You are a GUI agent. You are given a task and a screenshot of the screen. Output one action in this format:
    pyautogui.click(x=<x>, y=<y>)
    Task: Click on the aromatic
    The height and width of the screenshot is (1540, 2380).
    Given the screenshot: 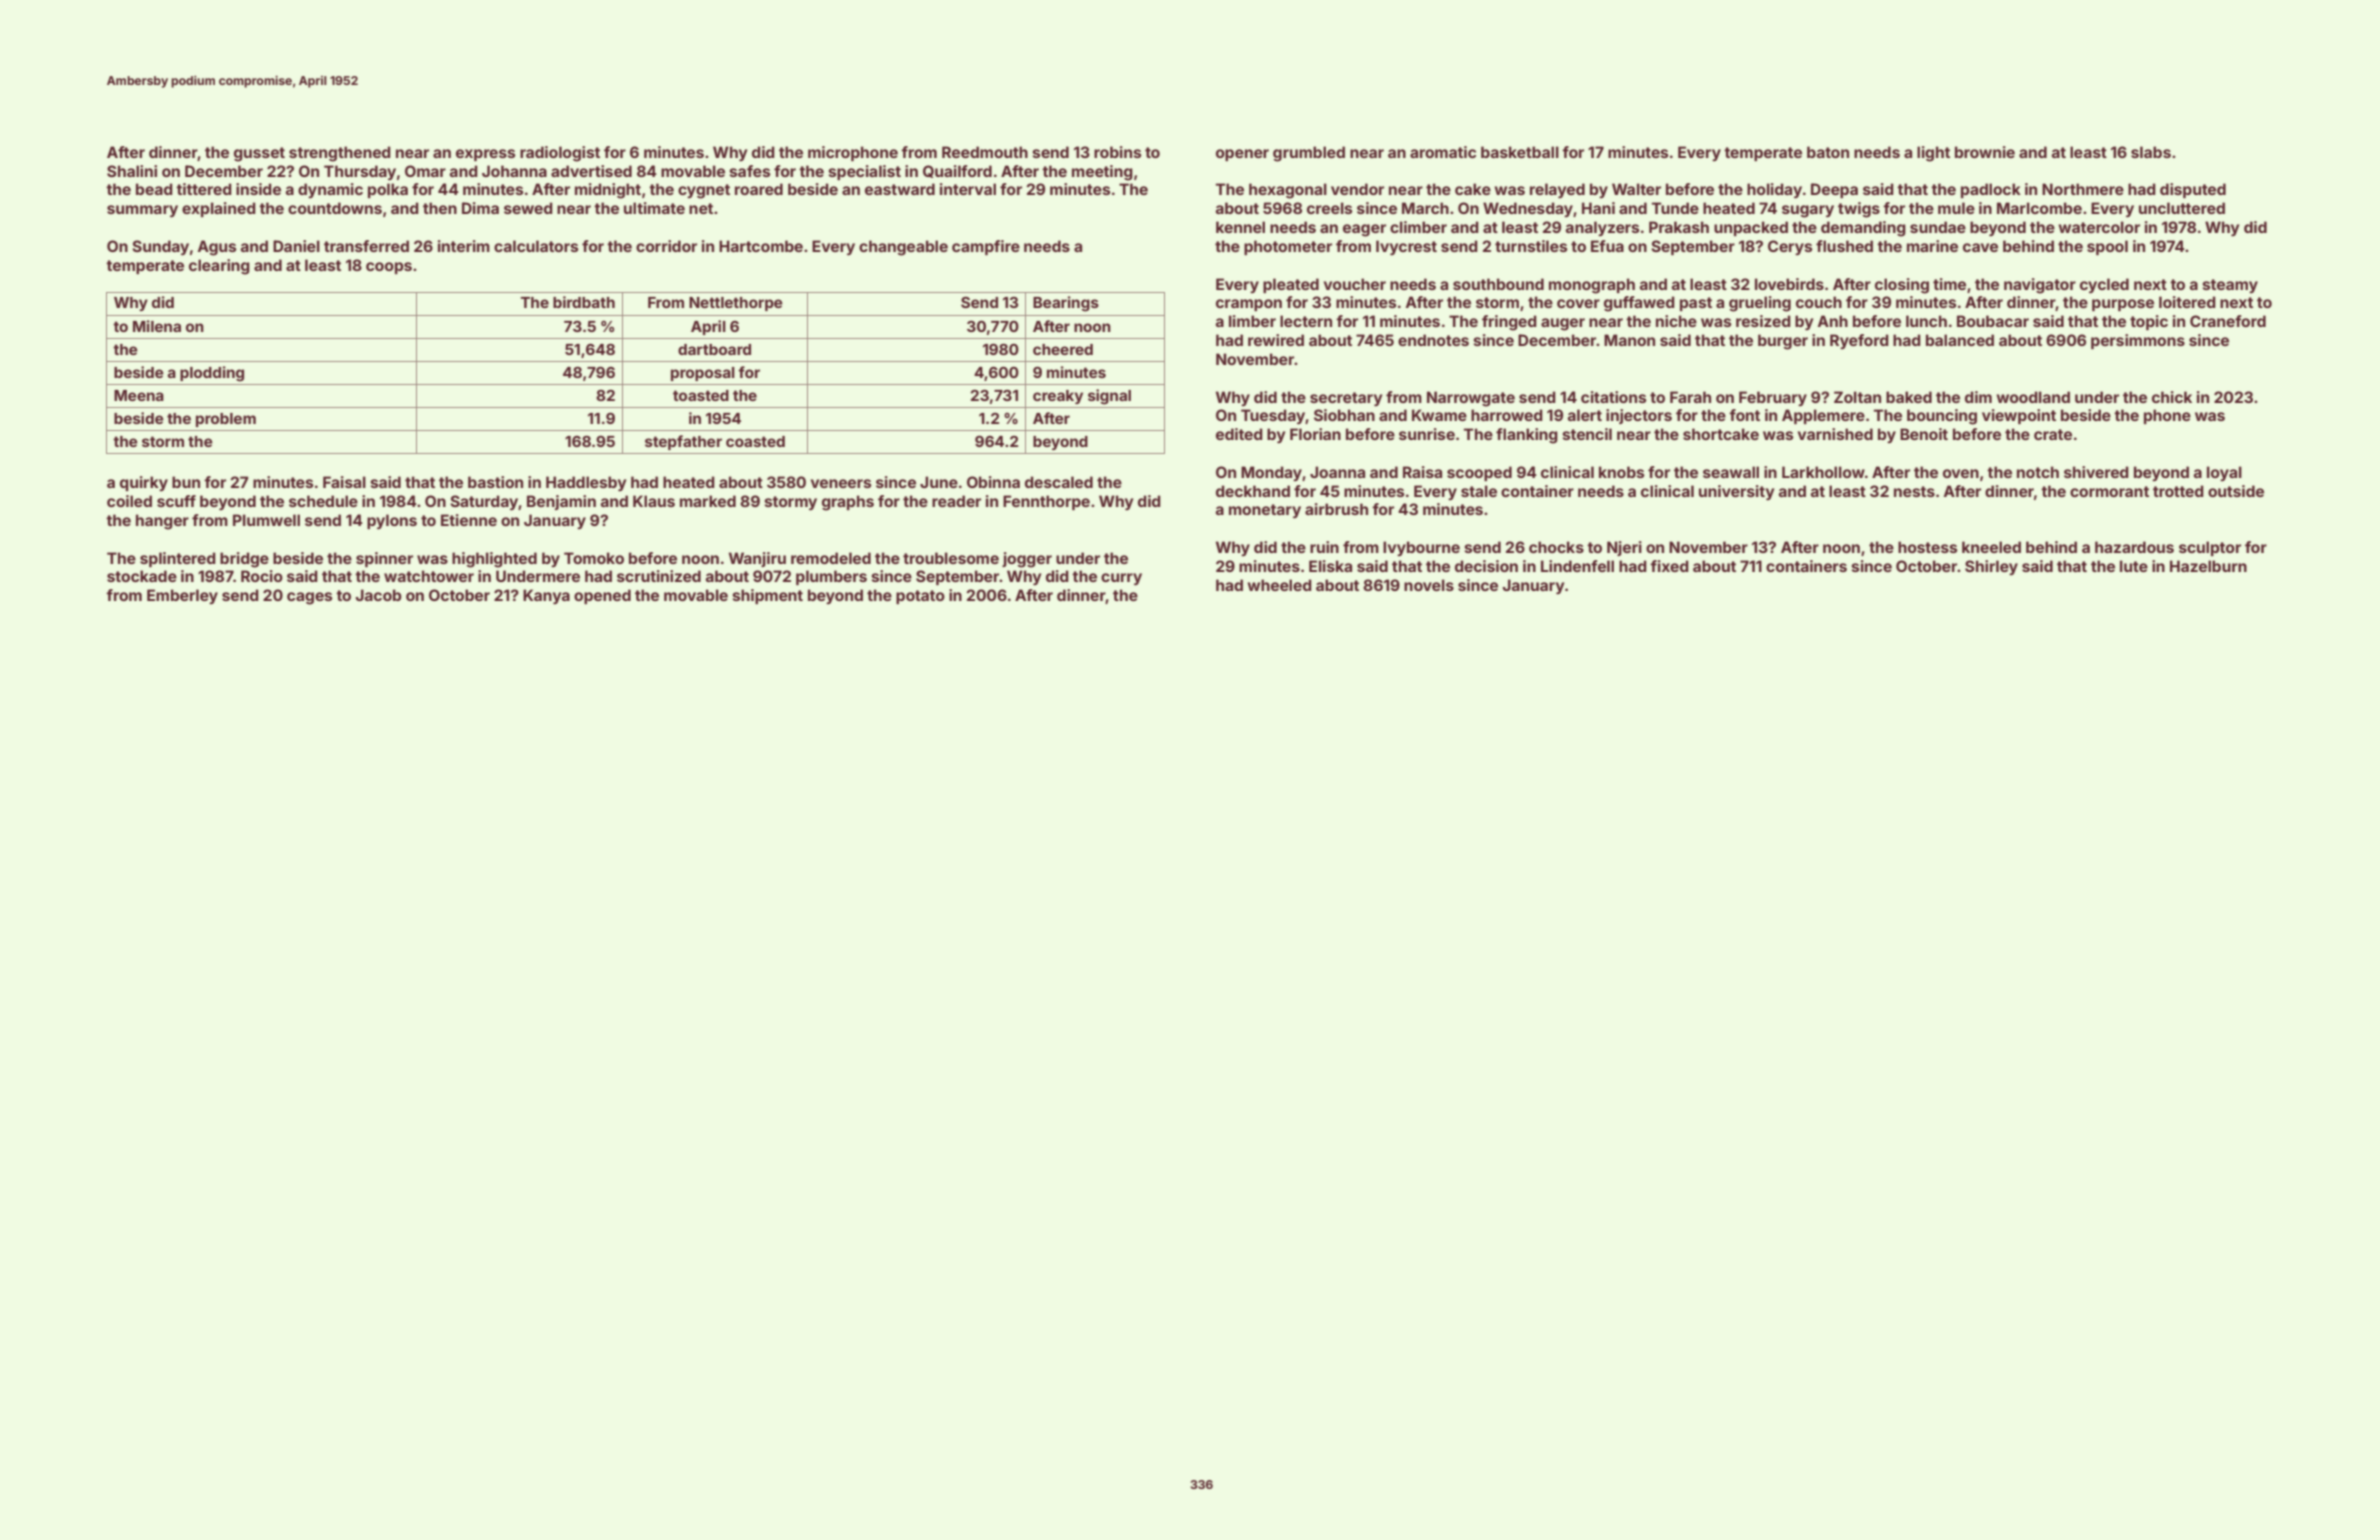 What is the action you would take?
    pyautogui.click(x=1443, y=152)
